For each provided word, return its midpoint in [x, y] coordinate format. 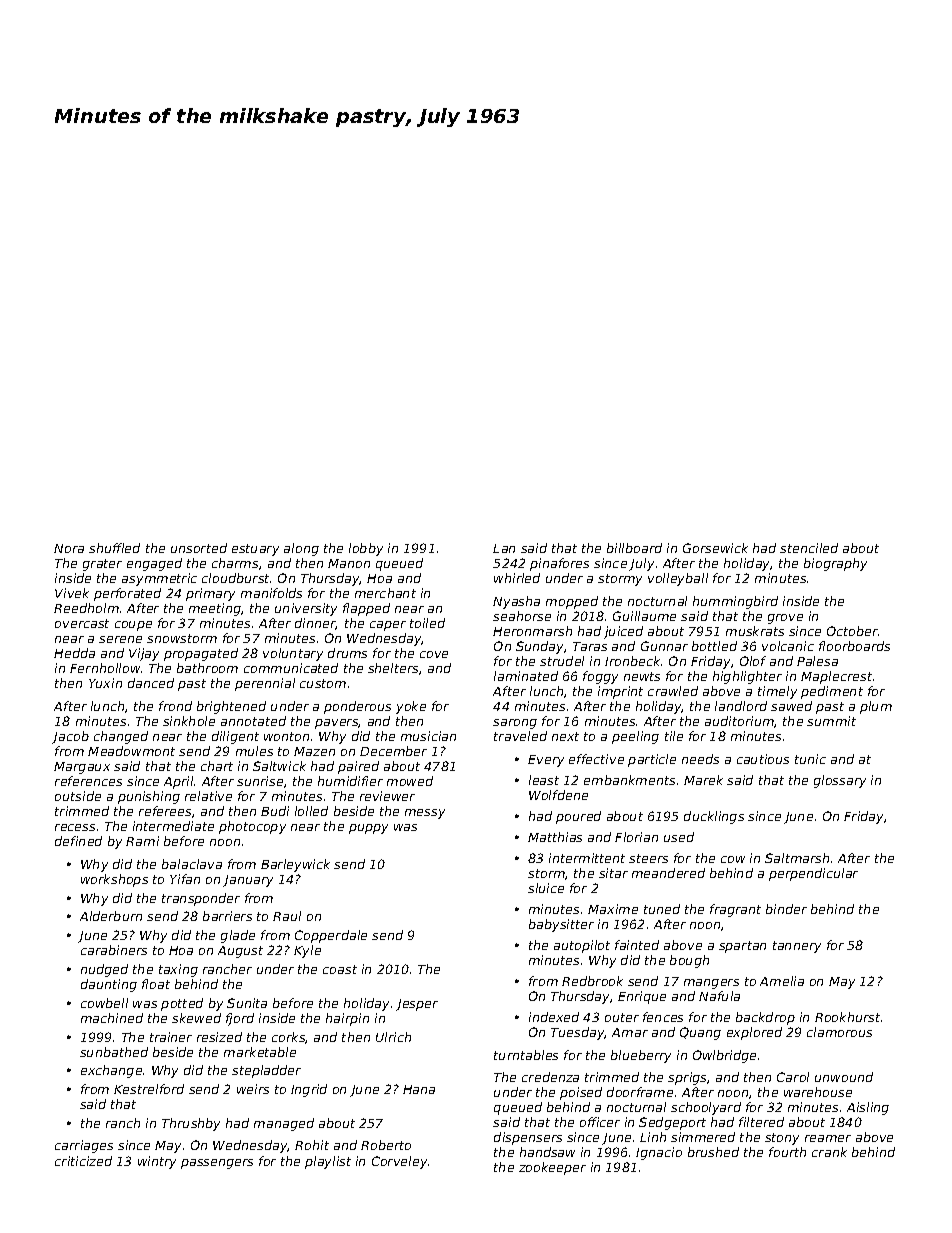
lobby [366, 549]
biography [835, 564]
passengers [217, 1164]
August [240, 952]
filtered [761, 1122]
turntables [526, 1055]
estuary [255, 550]
